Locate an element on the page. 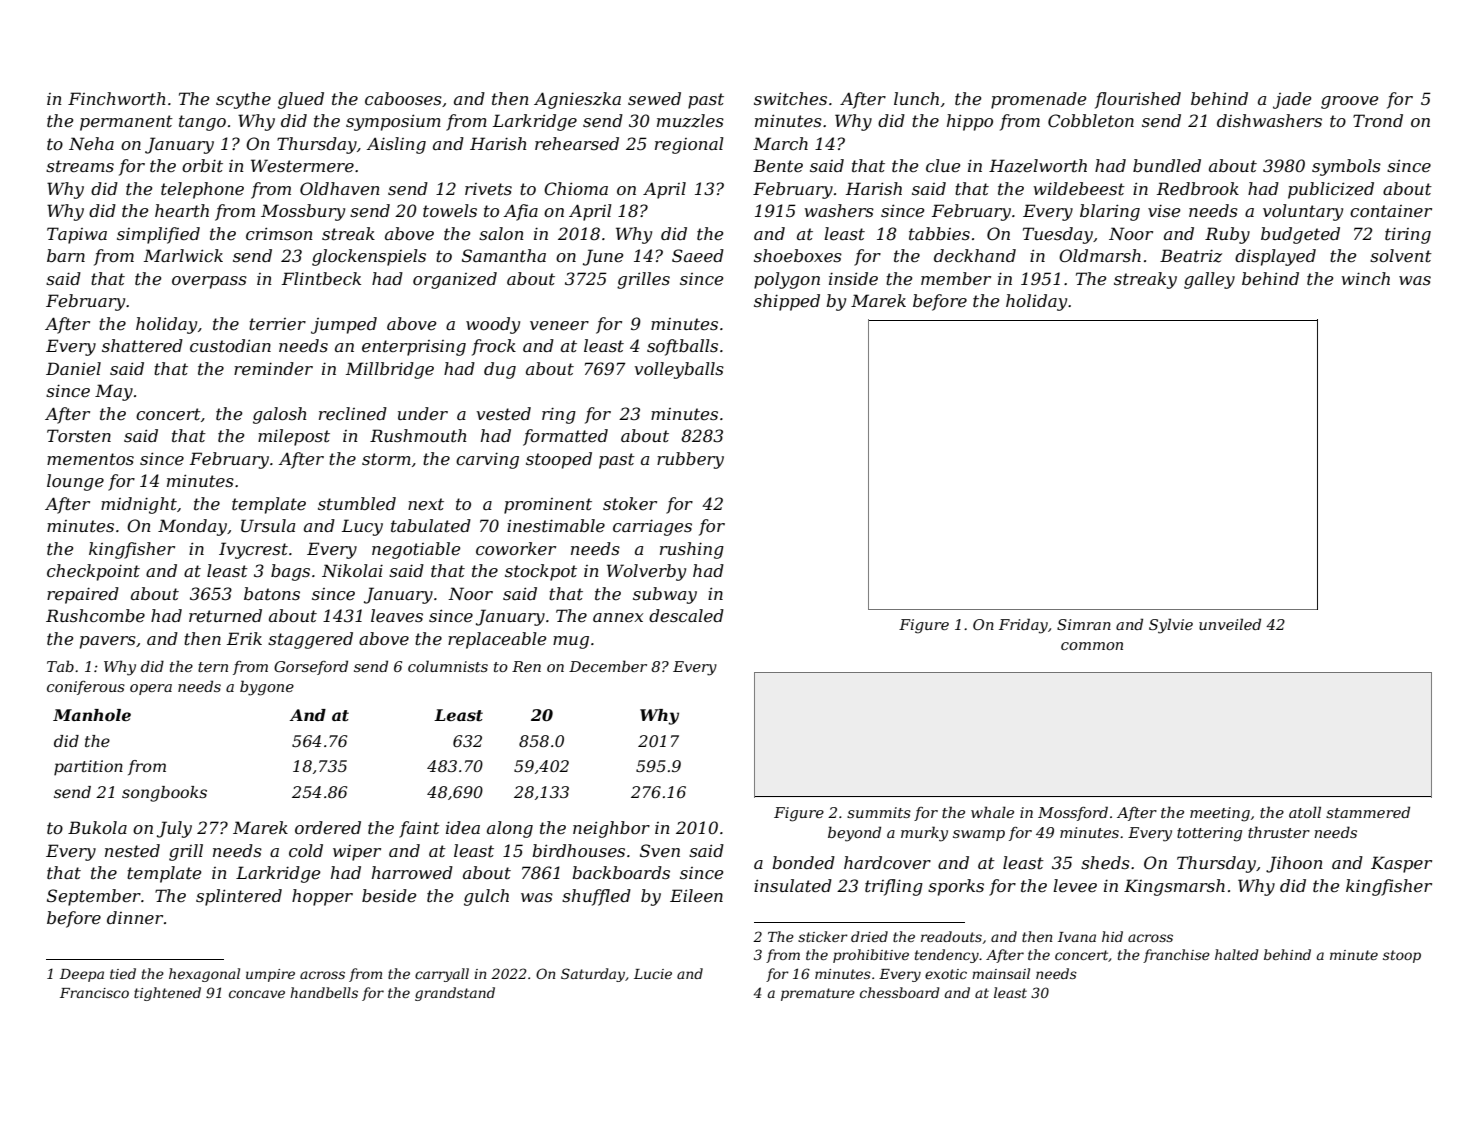  Hazelworth is located at coordinates (1038, 166).
